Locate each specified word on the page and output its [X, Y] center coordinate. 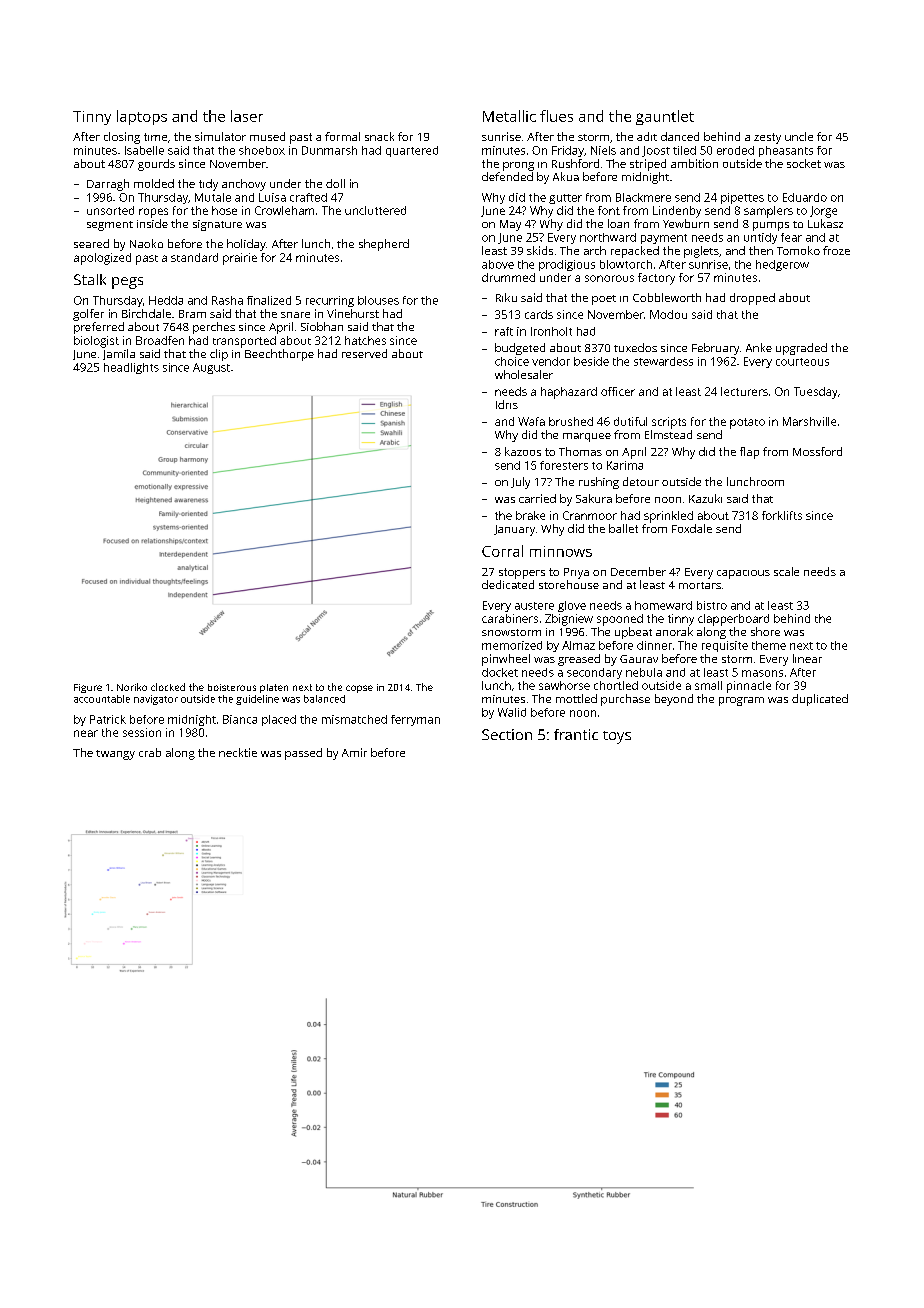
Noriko [132, 687]
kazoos [523, 451]
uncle [799, 136]
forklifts [782, 515]
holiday [246, 245]
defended [507, 176]
